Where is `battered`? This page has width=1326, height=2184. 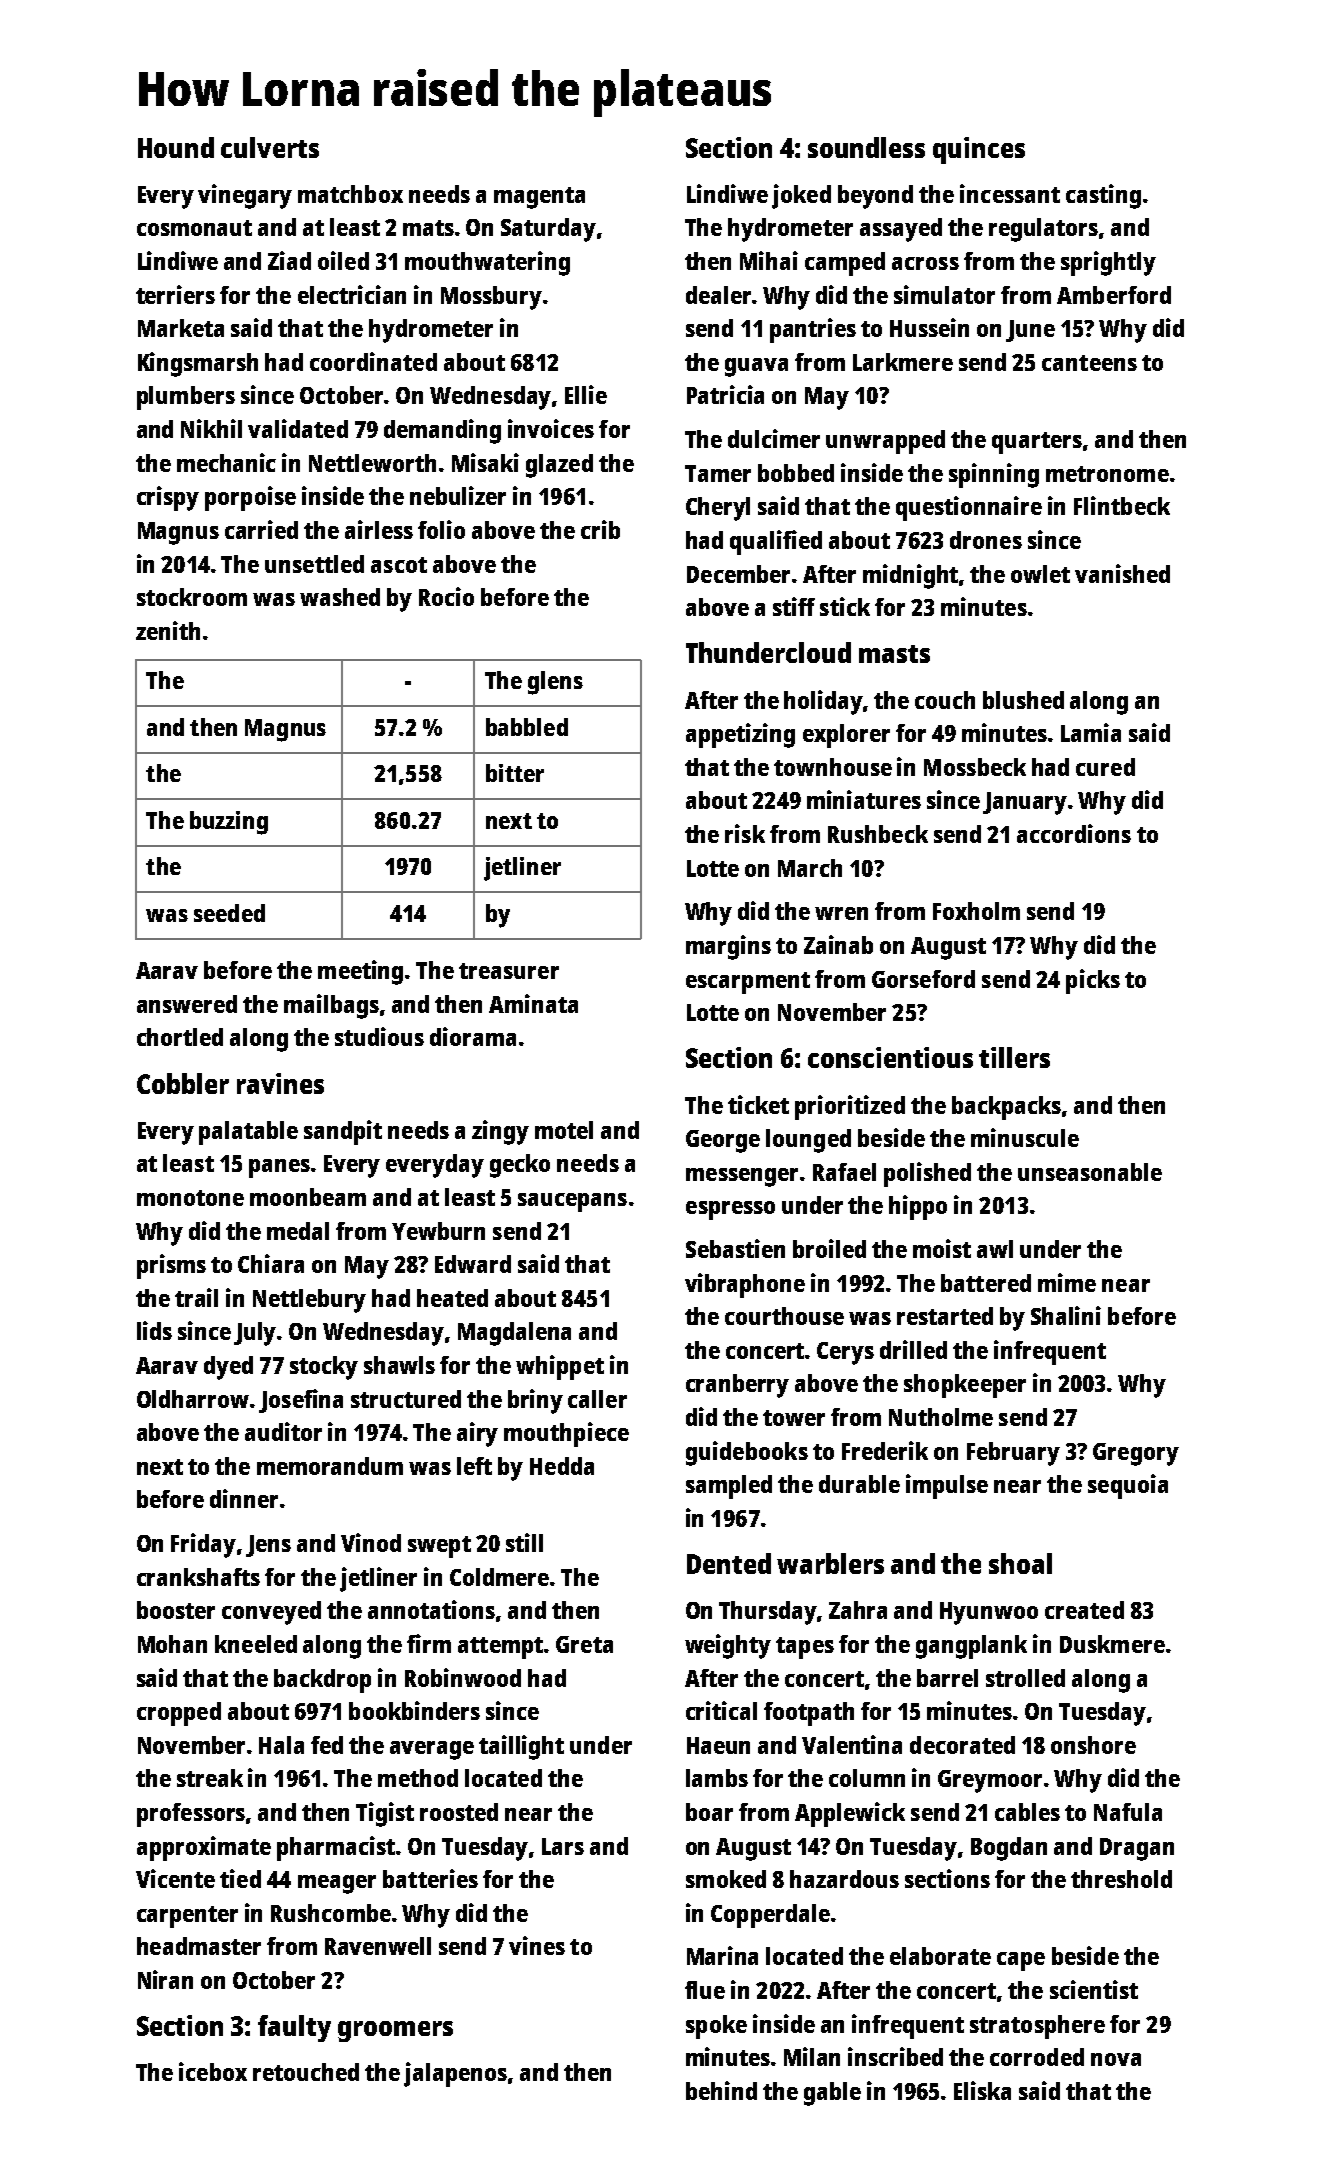
battered is located at coordinates (986, 1283).
